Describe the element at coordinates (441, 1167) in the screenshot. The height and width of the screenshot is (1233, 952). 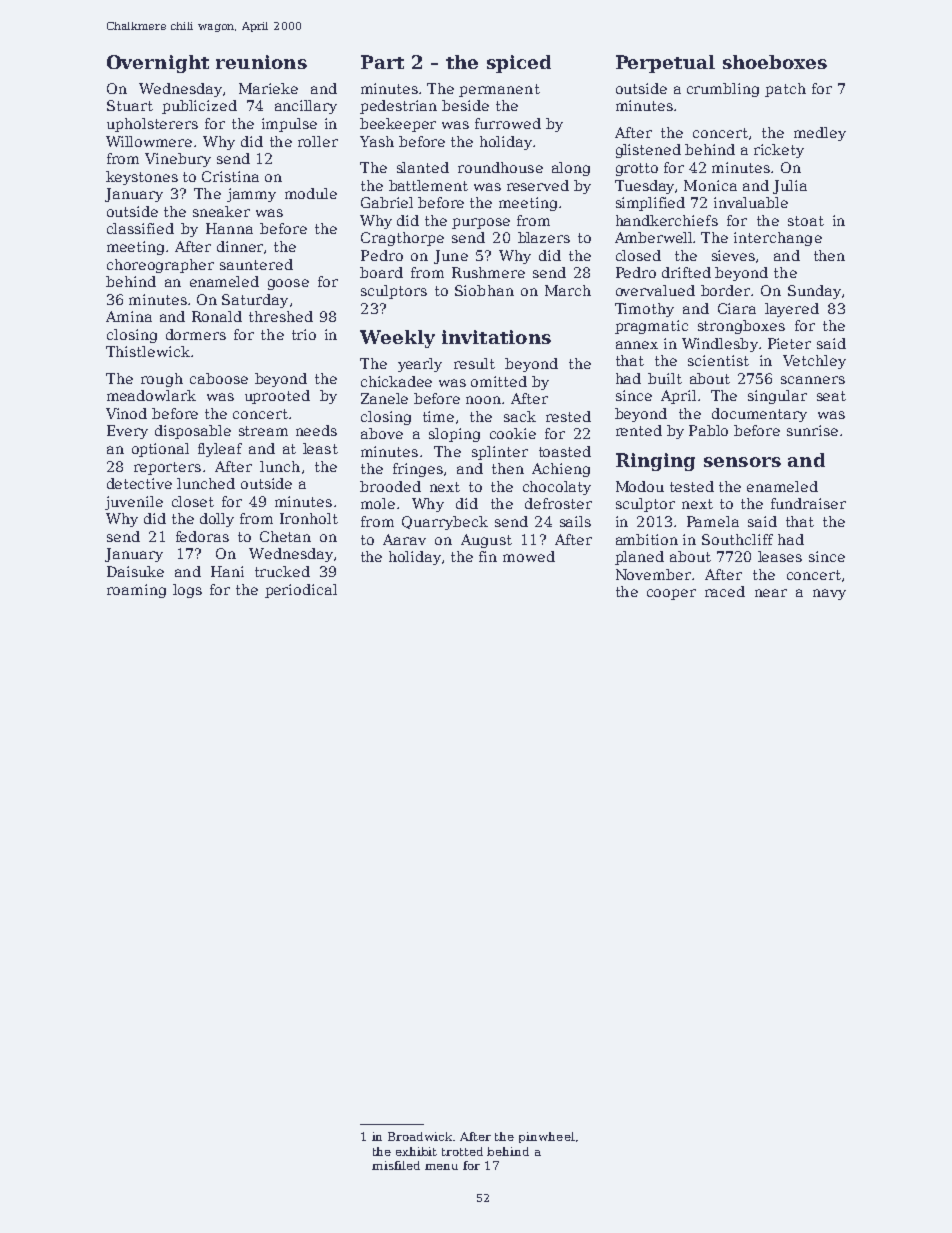
I see `menu` at that location.
